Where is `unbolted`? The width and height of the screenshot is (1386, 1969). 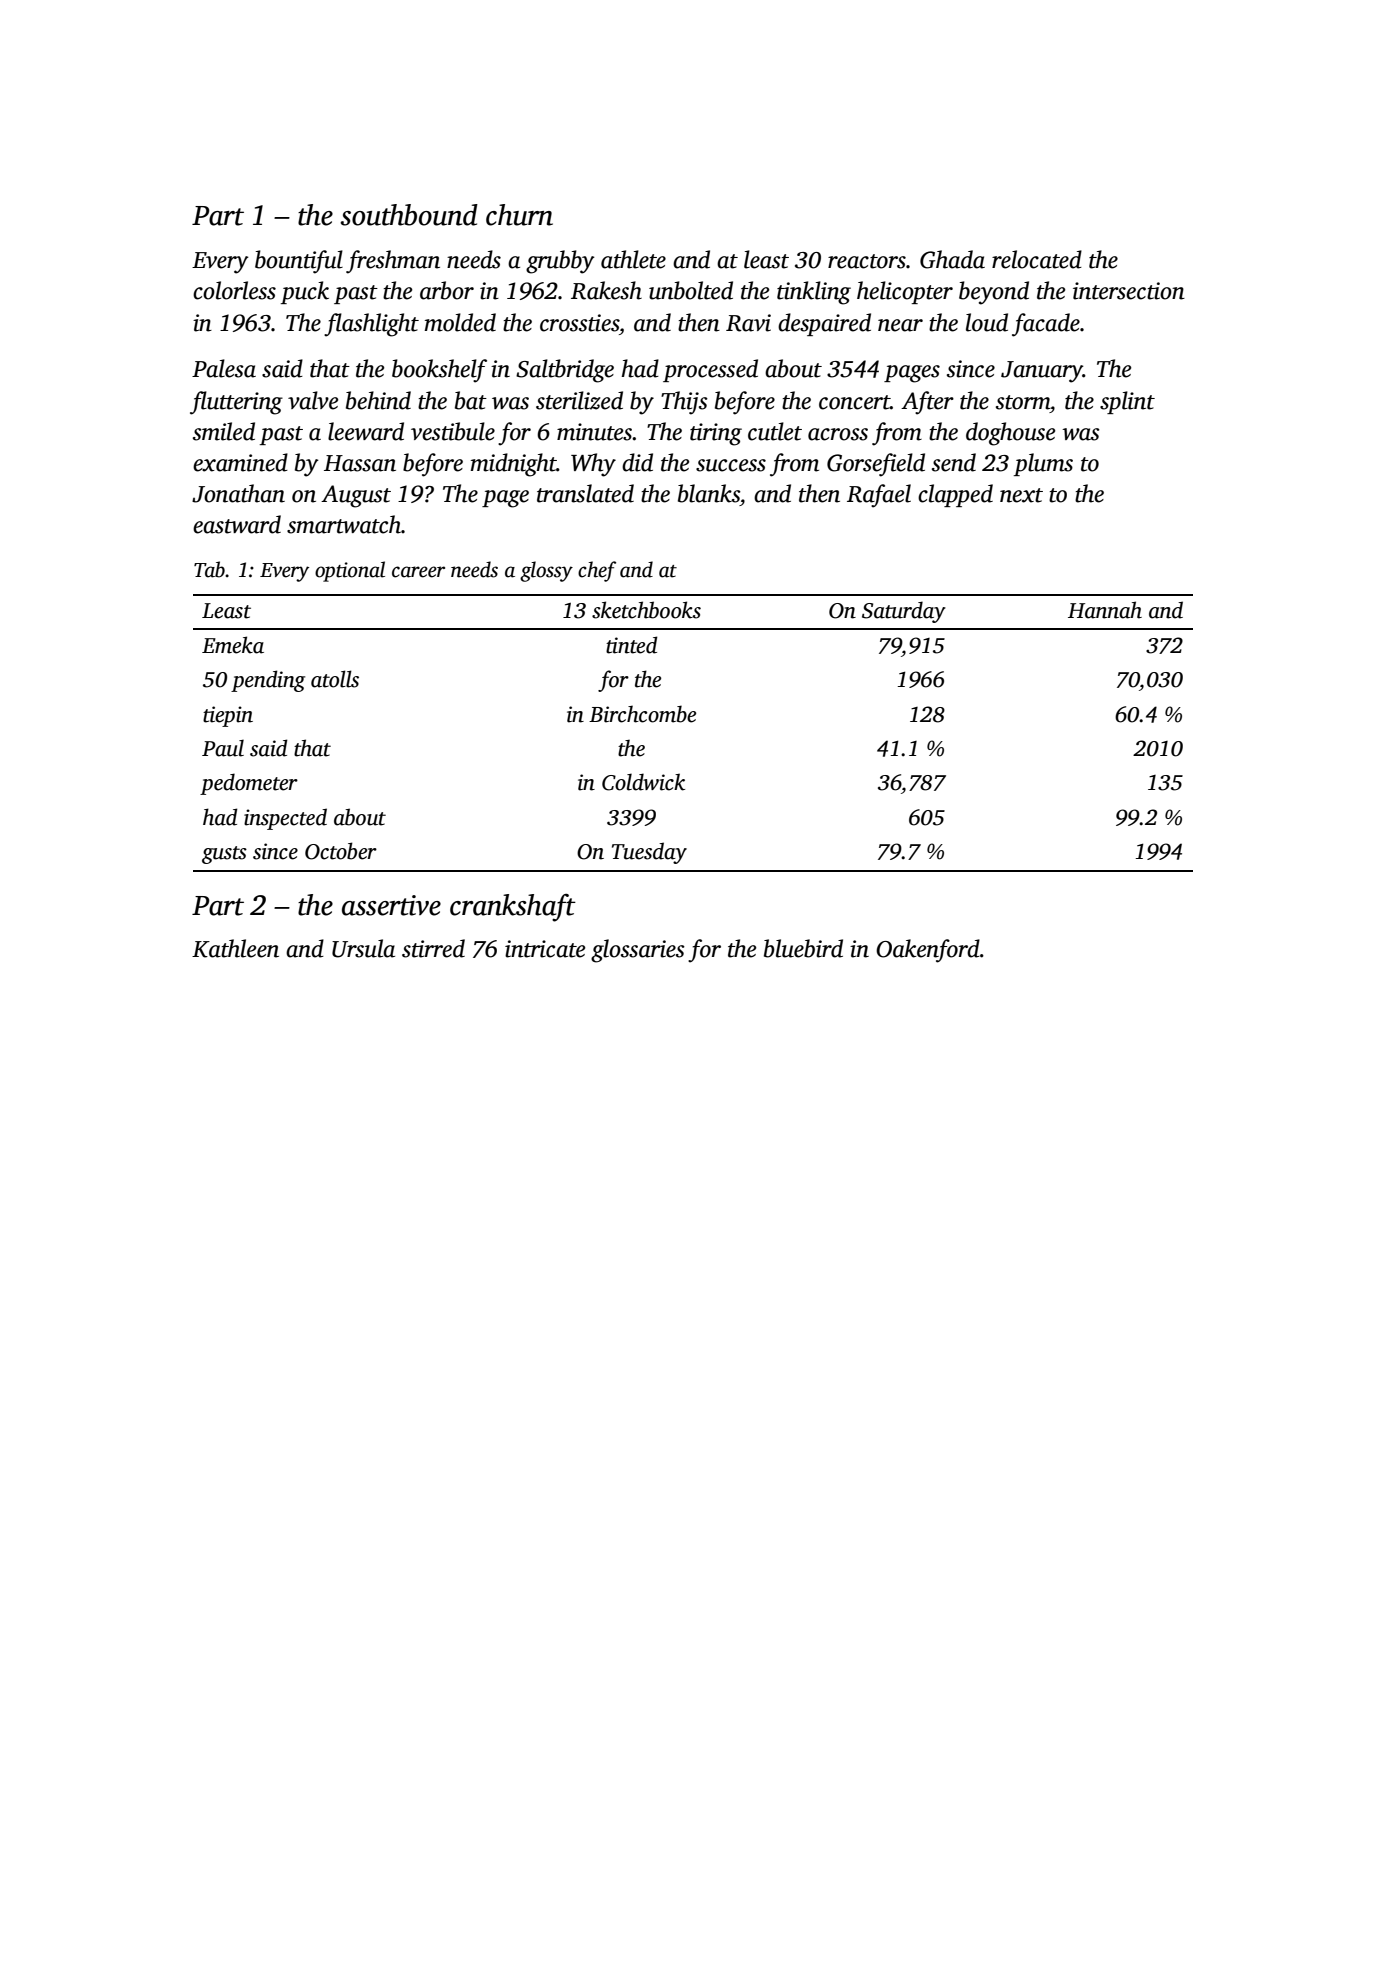
unbolted is located at coordinates (691, 290).
